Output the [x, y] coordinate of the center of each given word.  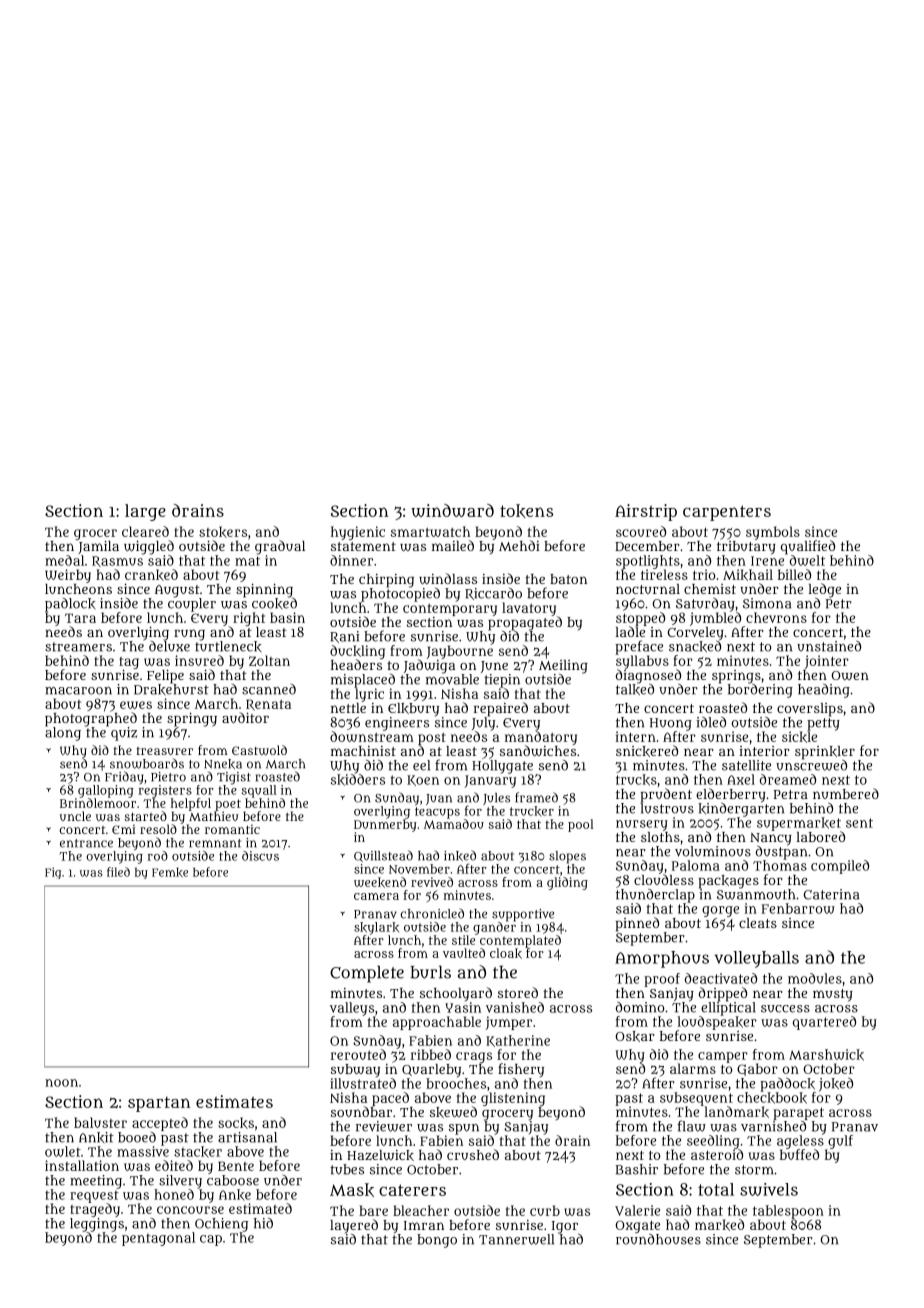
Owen [850, 675]
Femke [170, 873]
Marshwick [826, 1055]
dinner [351, 560]
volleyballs [756, 959]
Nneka [223, 764]
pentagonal [158, 1239]
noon [61, 1083]
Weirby [68, 576]
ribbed [431, 1054]
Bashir [636, 1169]
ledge [824, 590]
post [432, 739]
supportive [523, 915]
